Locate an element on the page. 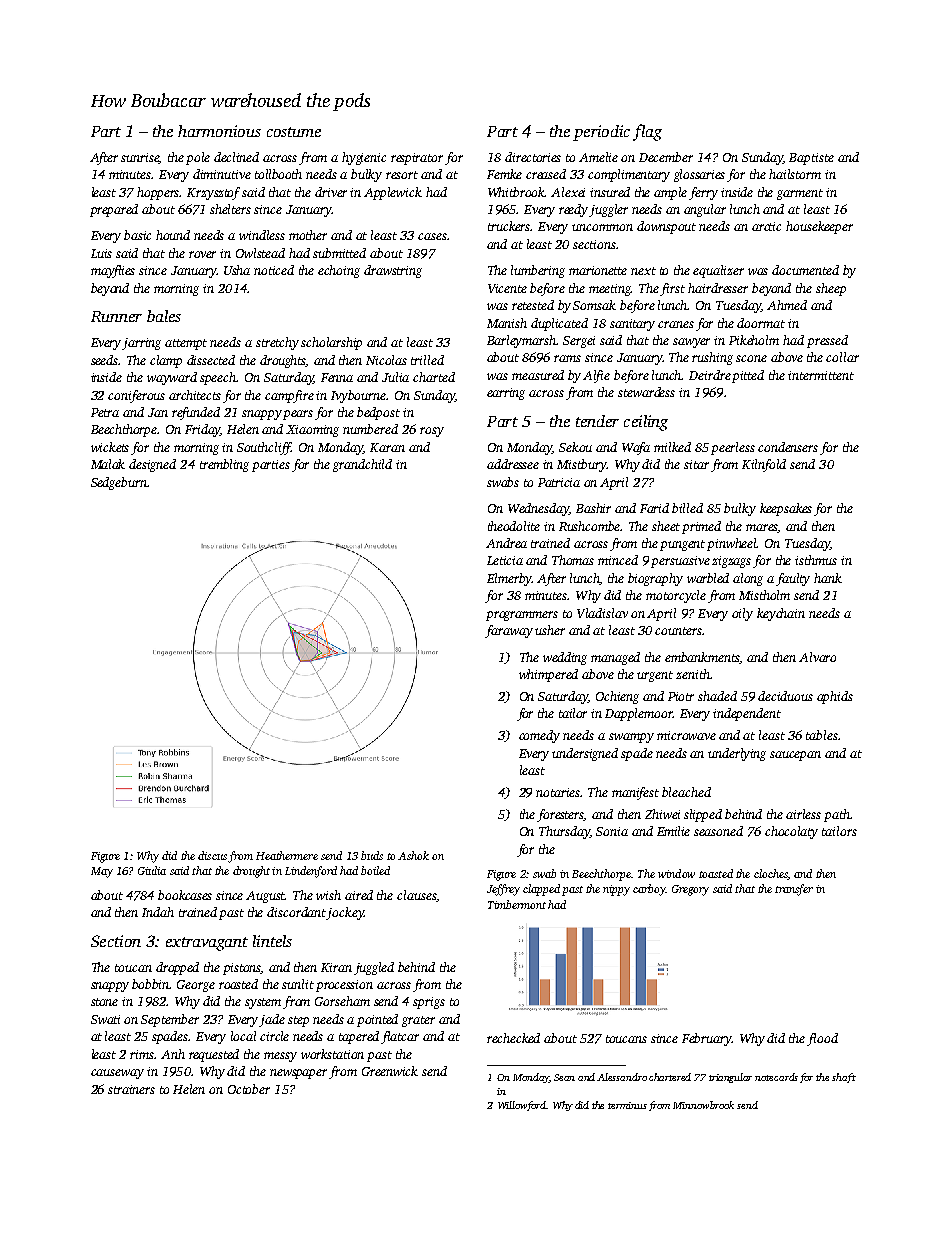 Image resolution: width=952 pixels, height=1233 pixels. wedding is located at coordinates (565, 658).
